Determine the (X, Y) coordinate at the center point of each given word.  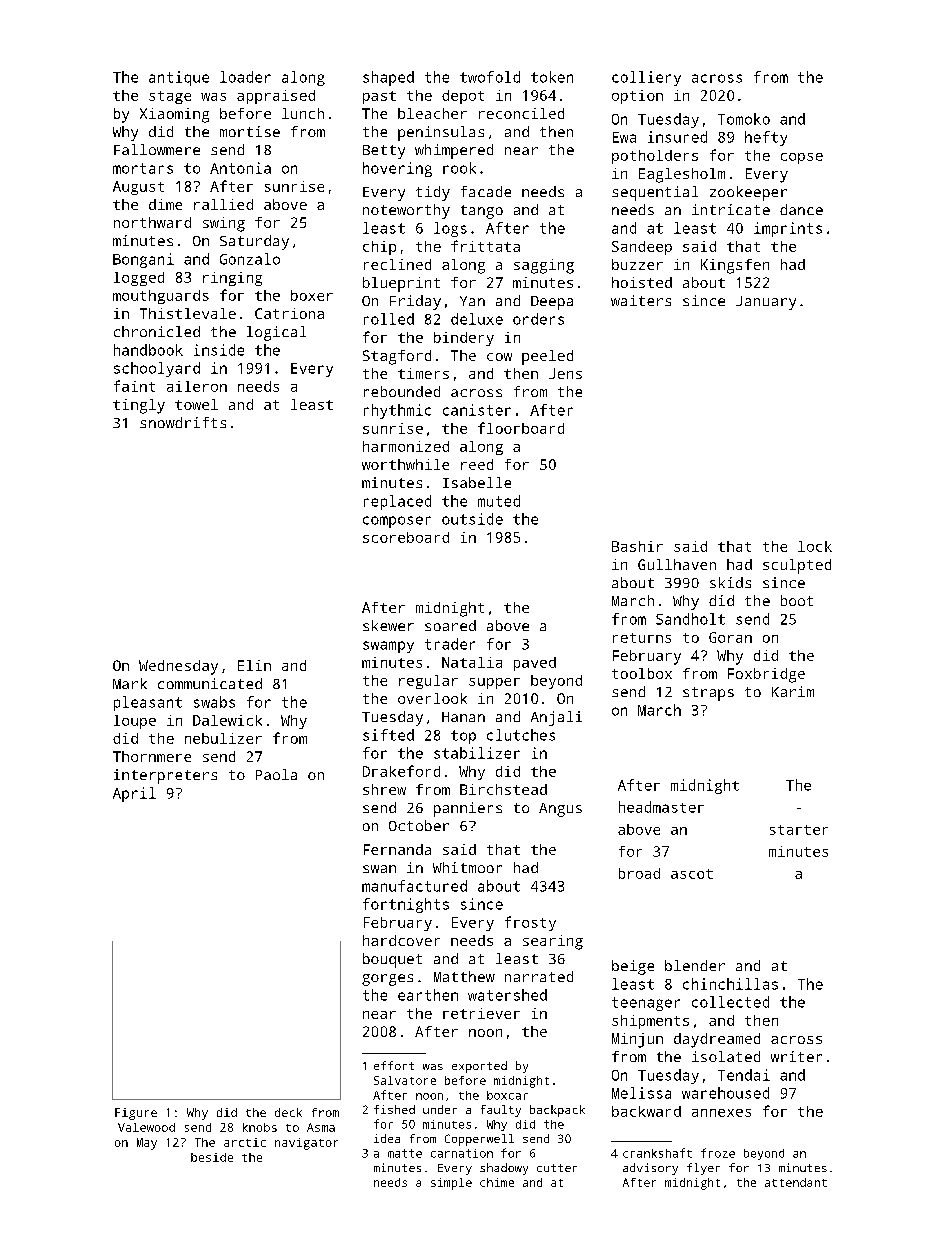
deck (288, 1112)
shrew (384, 789)
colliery (646, 78)
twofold (490, 77)
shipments (650, 1022)
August (138, 188)
